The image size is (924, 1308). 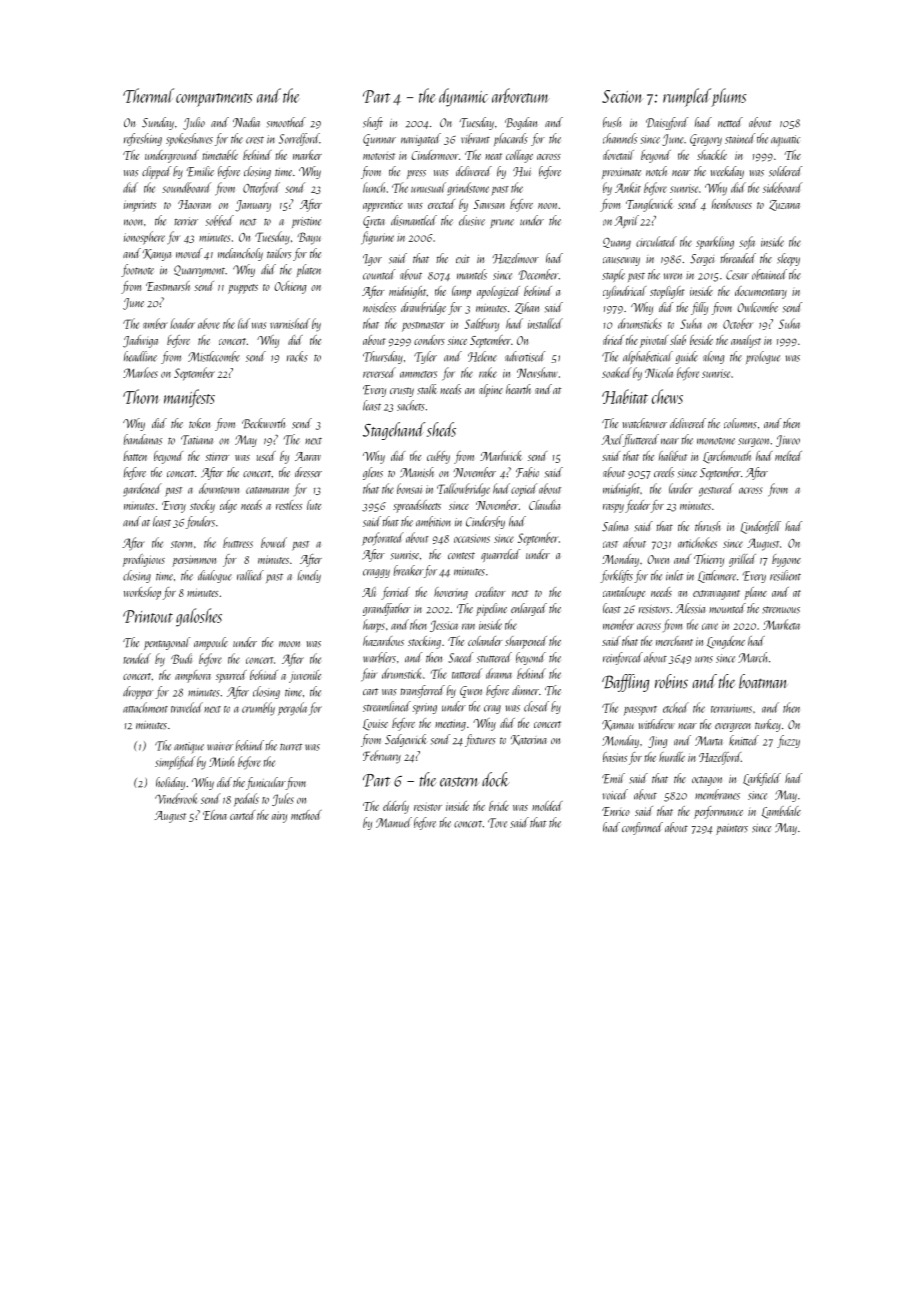 What do you see at coordinates (491, 609) in the screenshot?
I see `pipeline` at bounding box center [491, 609].
